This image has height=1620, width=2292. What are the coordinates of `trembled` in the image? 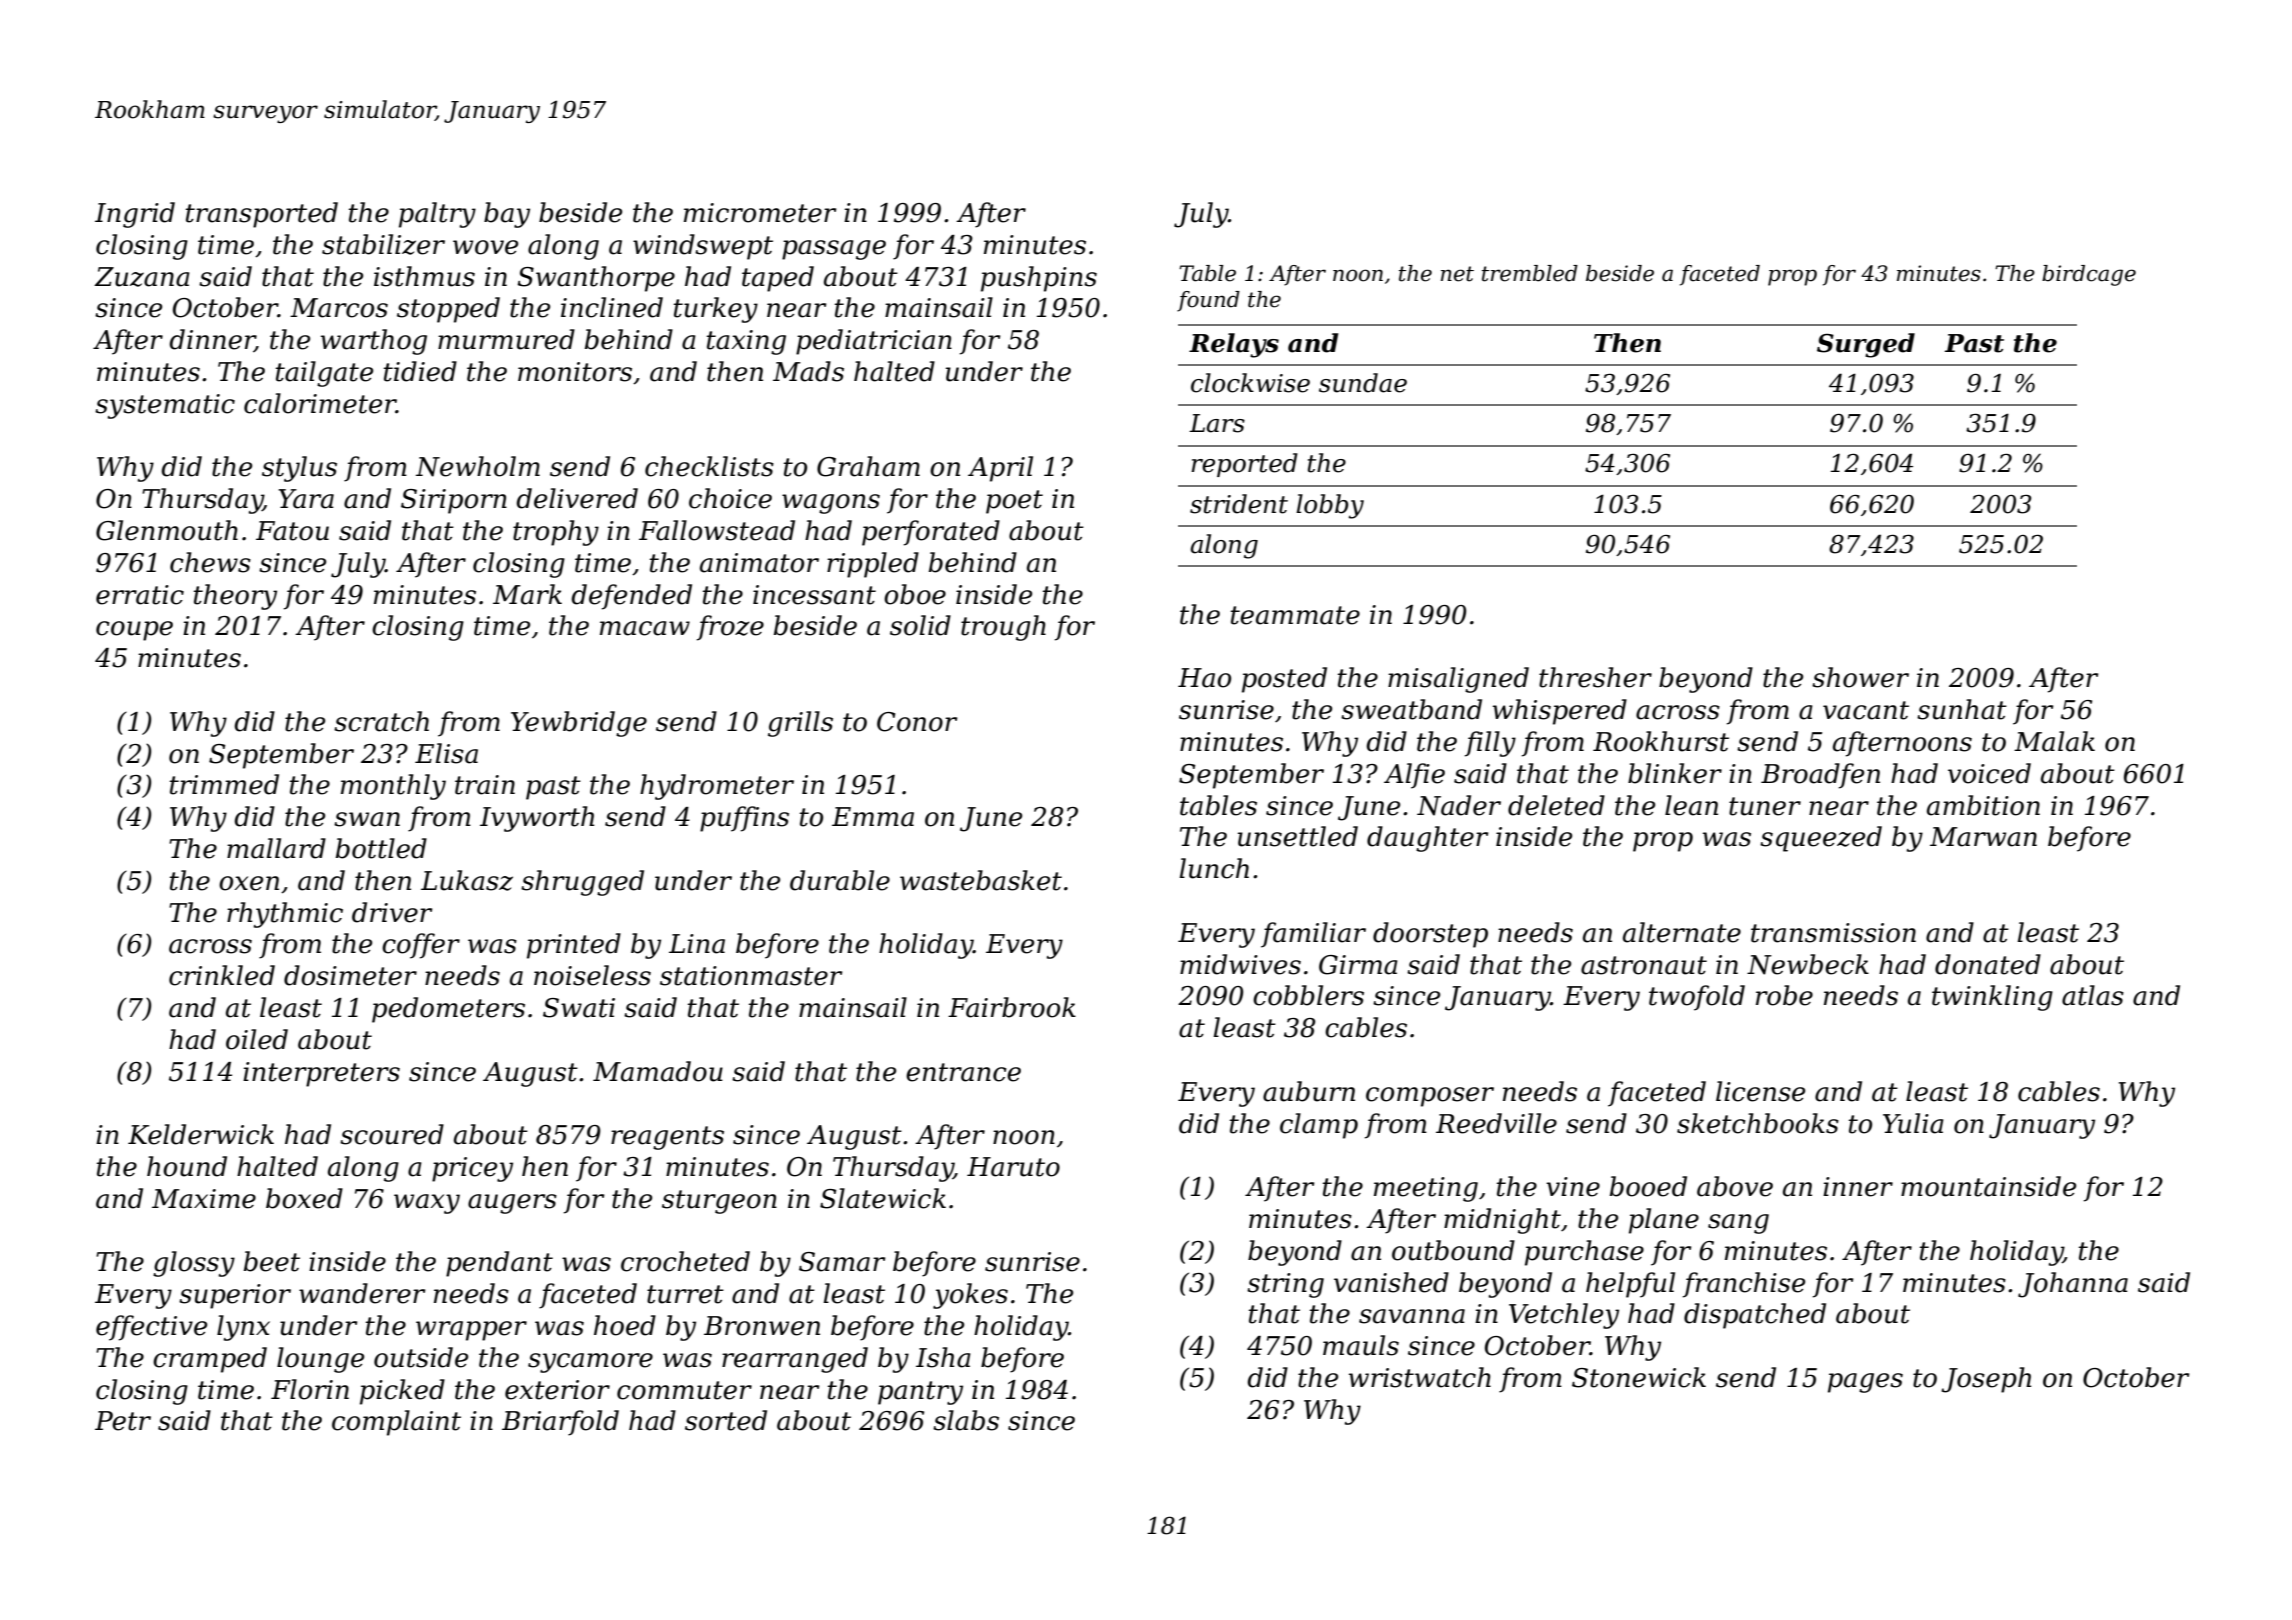 It's located at (1530, 273).
